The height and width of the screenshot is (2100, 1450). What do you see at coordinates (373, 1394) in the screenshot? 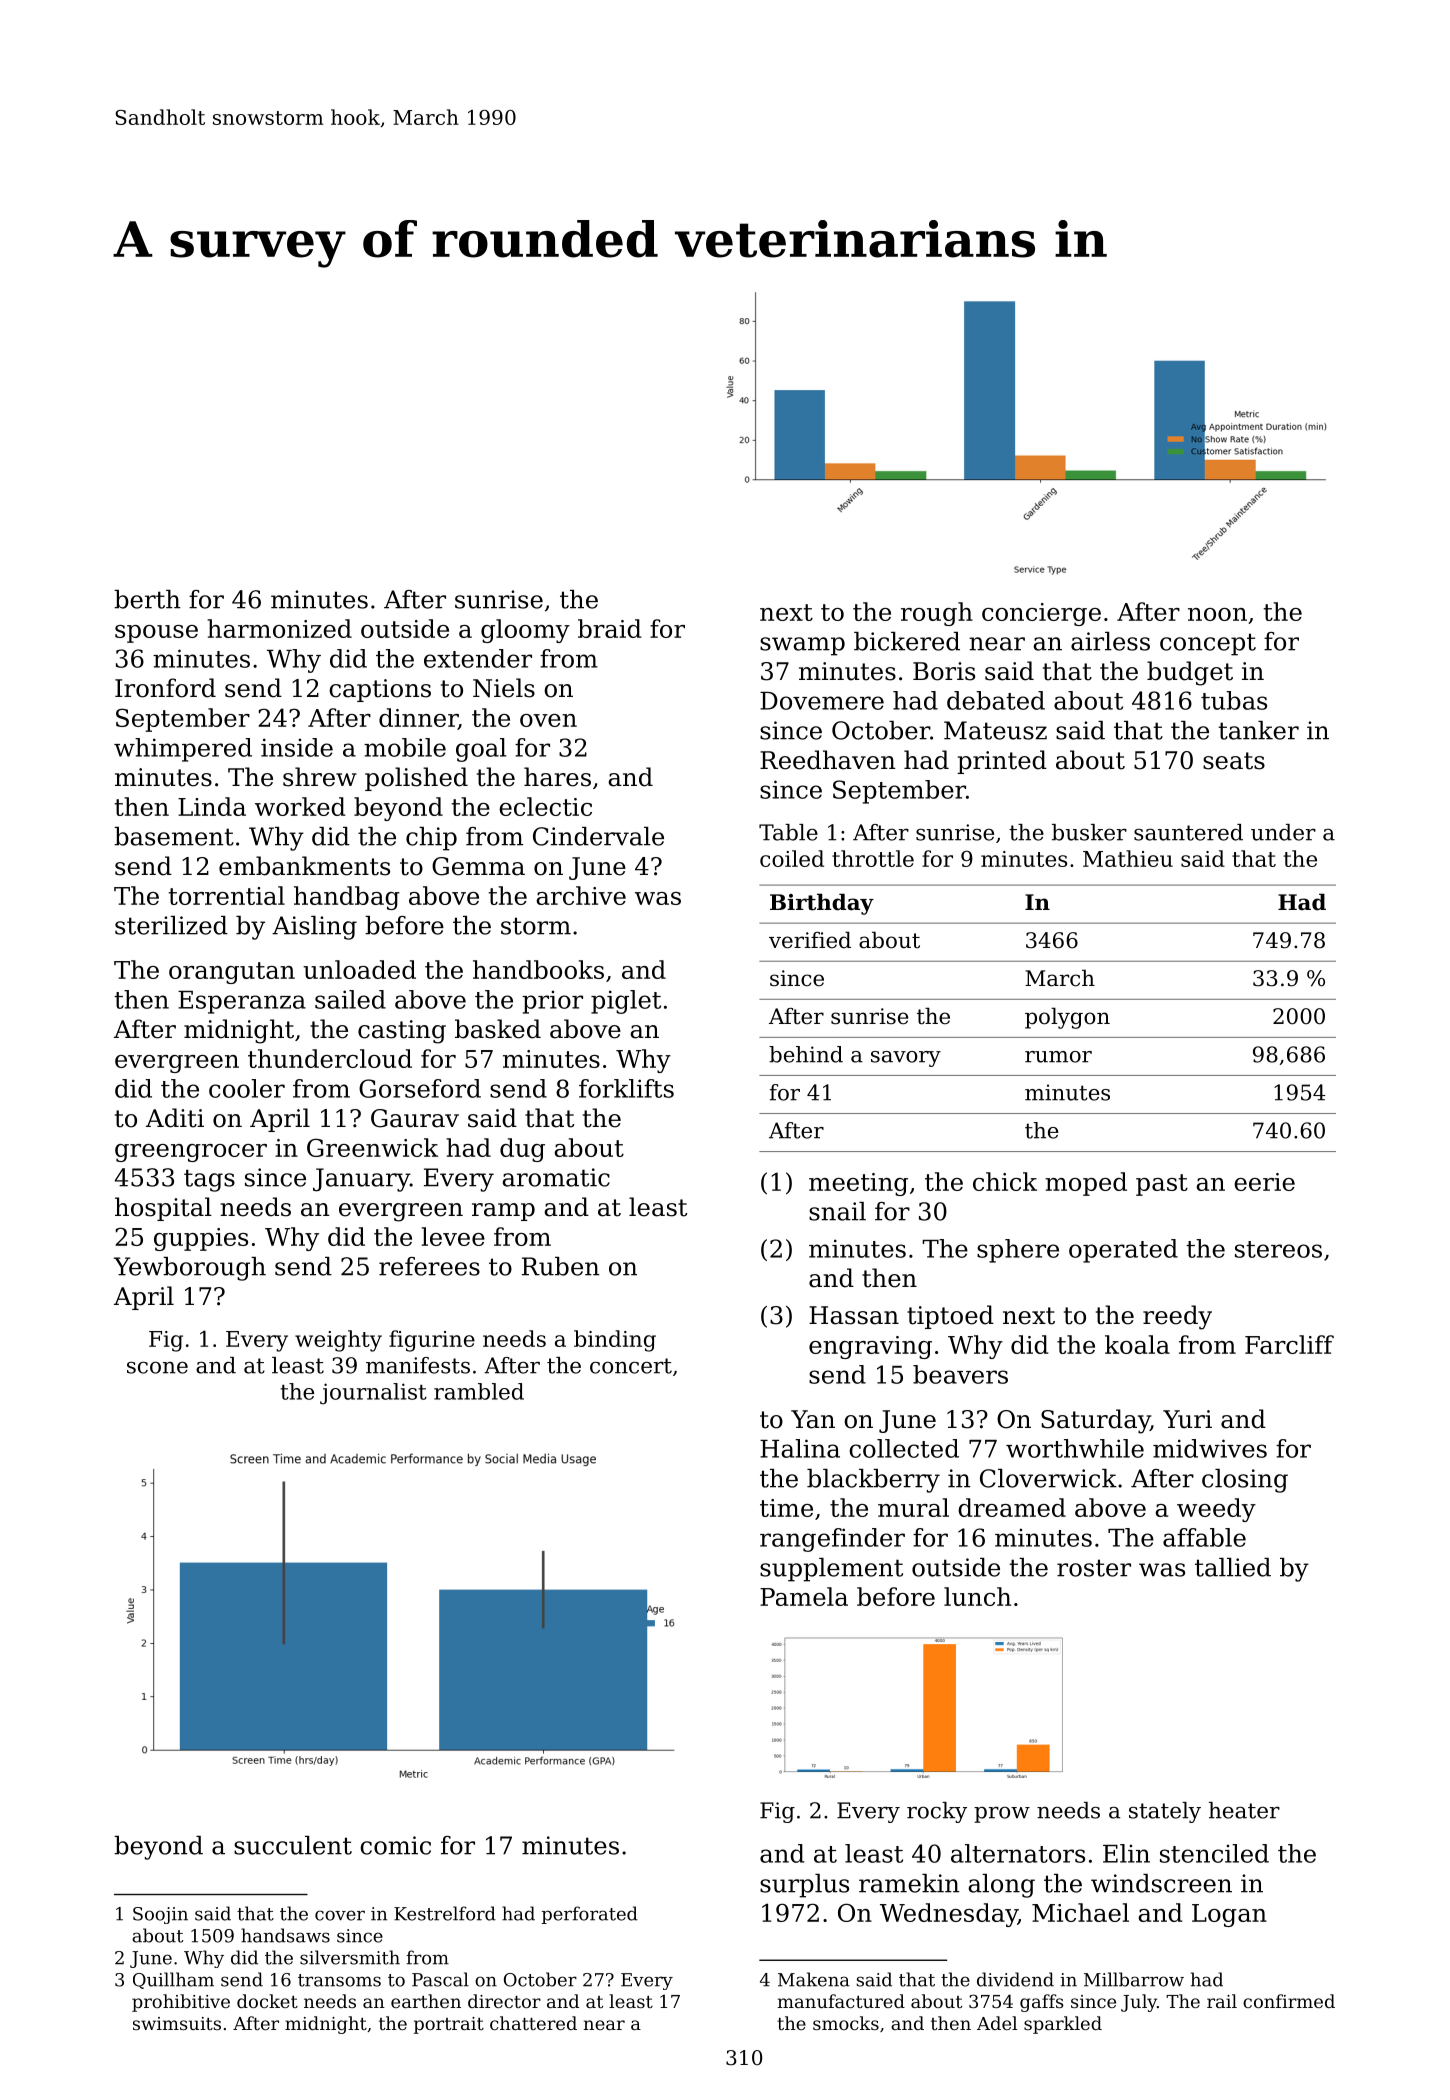
I see `journalist` at bounding box center [373, 1394].
